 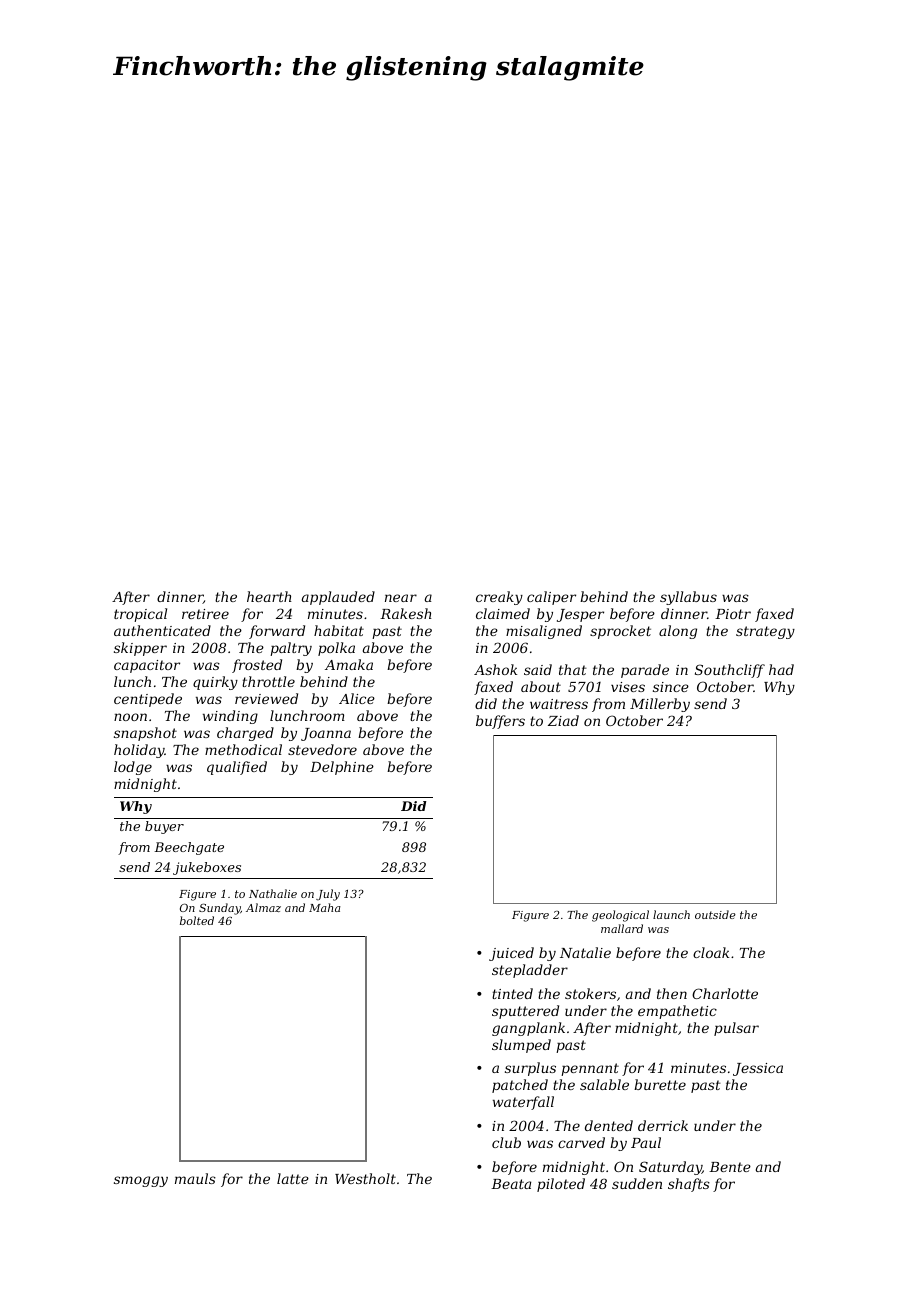 I want to click on slumped, so click(x=521, y=1046).
